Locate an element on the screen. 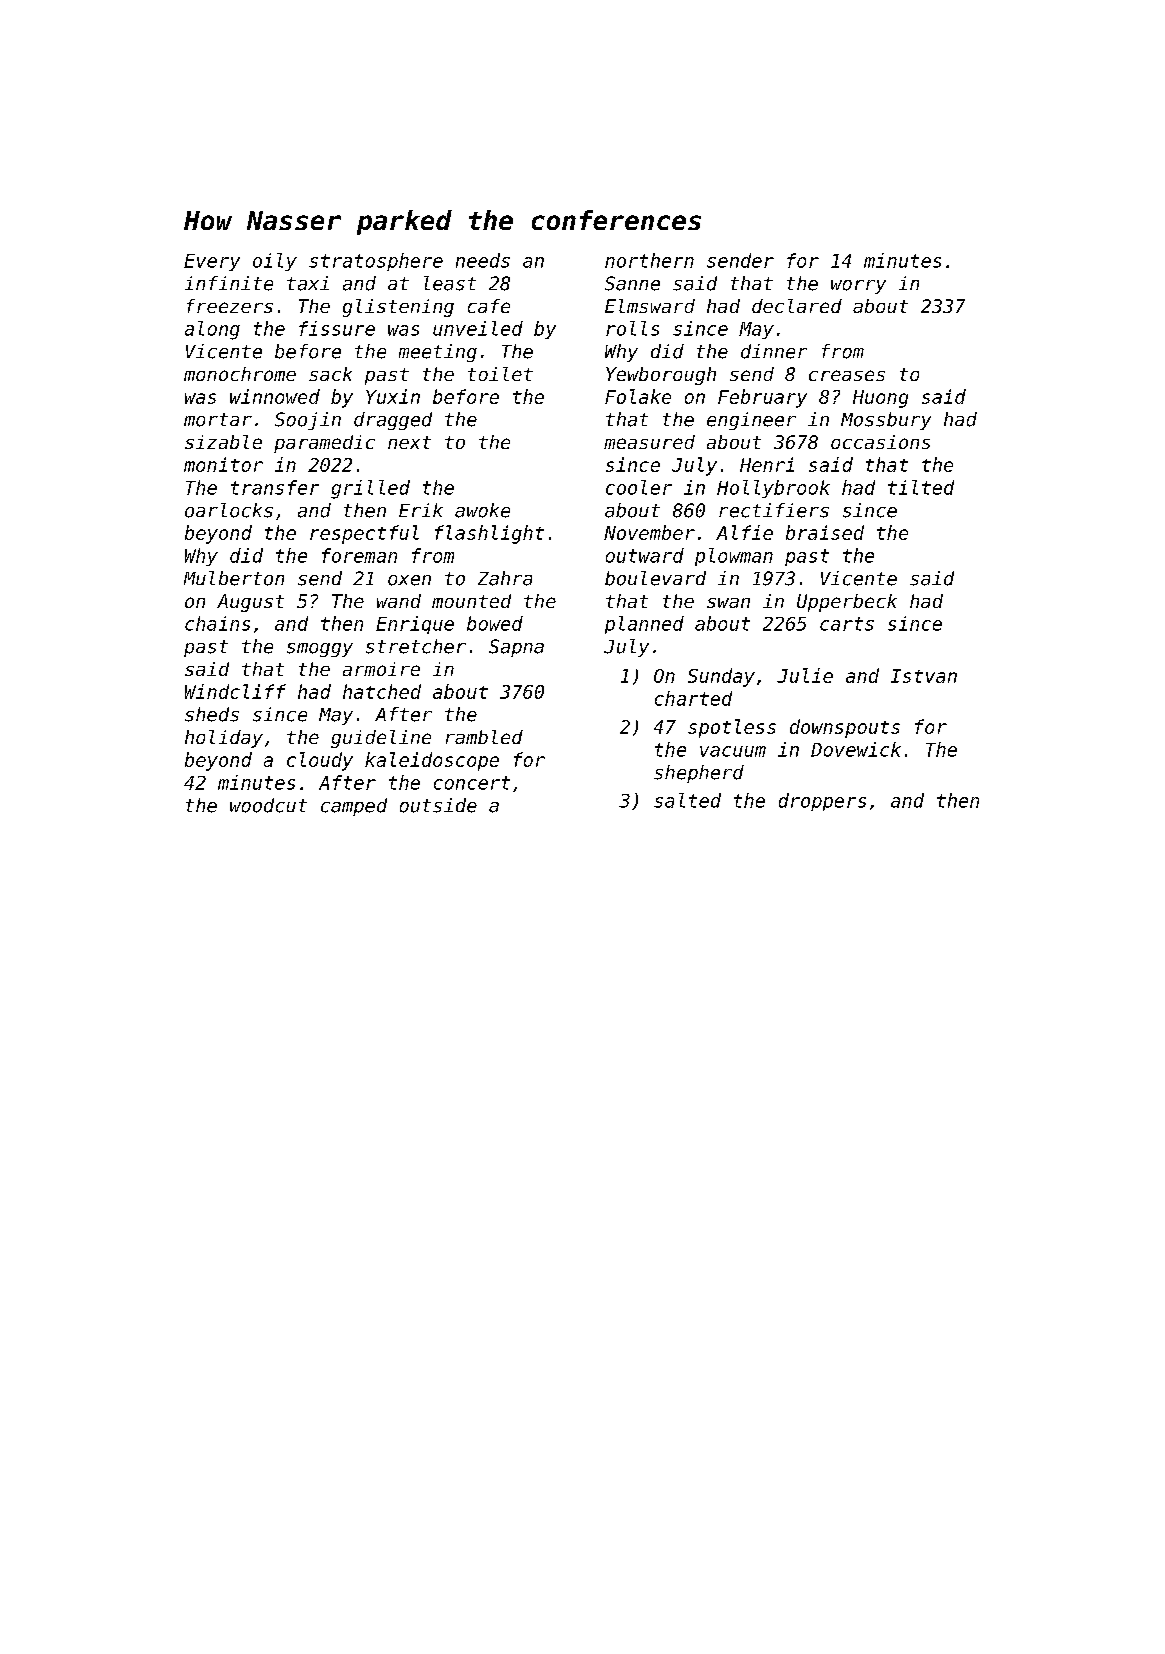 This screenshot has width=1165, height=1654. worry is located at coordinates (858, 287).
